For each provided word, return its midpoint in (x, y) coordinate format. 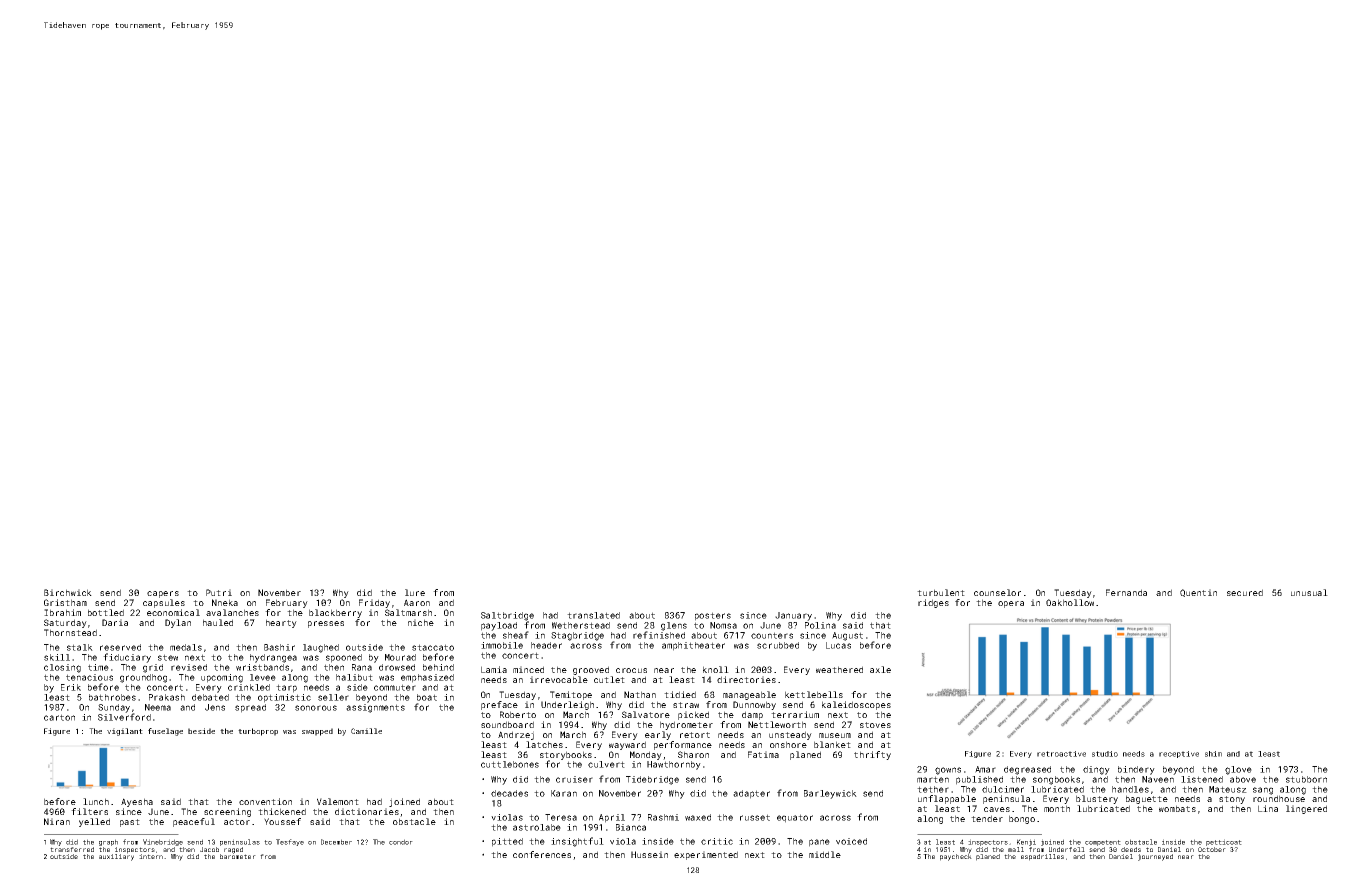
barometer (238, 856)
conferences (542, 854)
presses (326, 624)
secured (1245, 592)
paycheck (956, 857)
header (546, 645)
